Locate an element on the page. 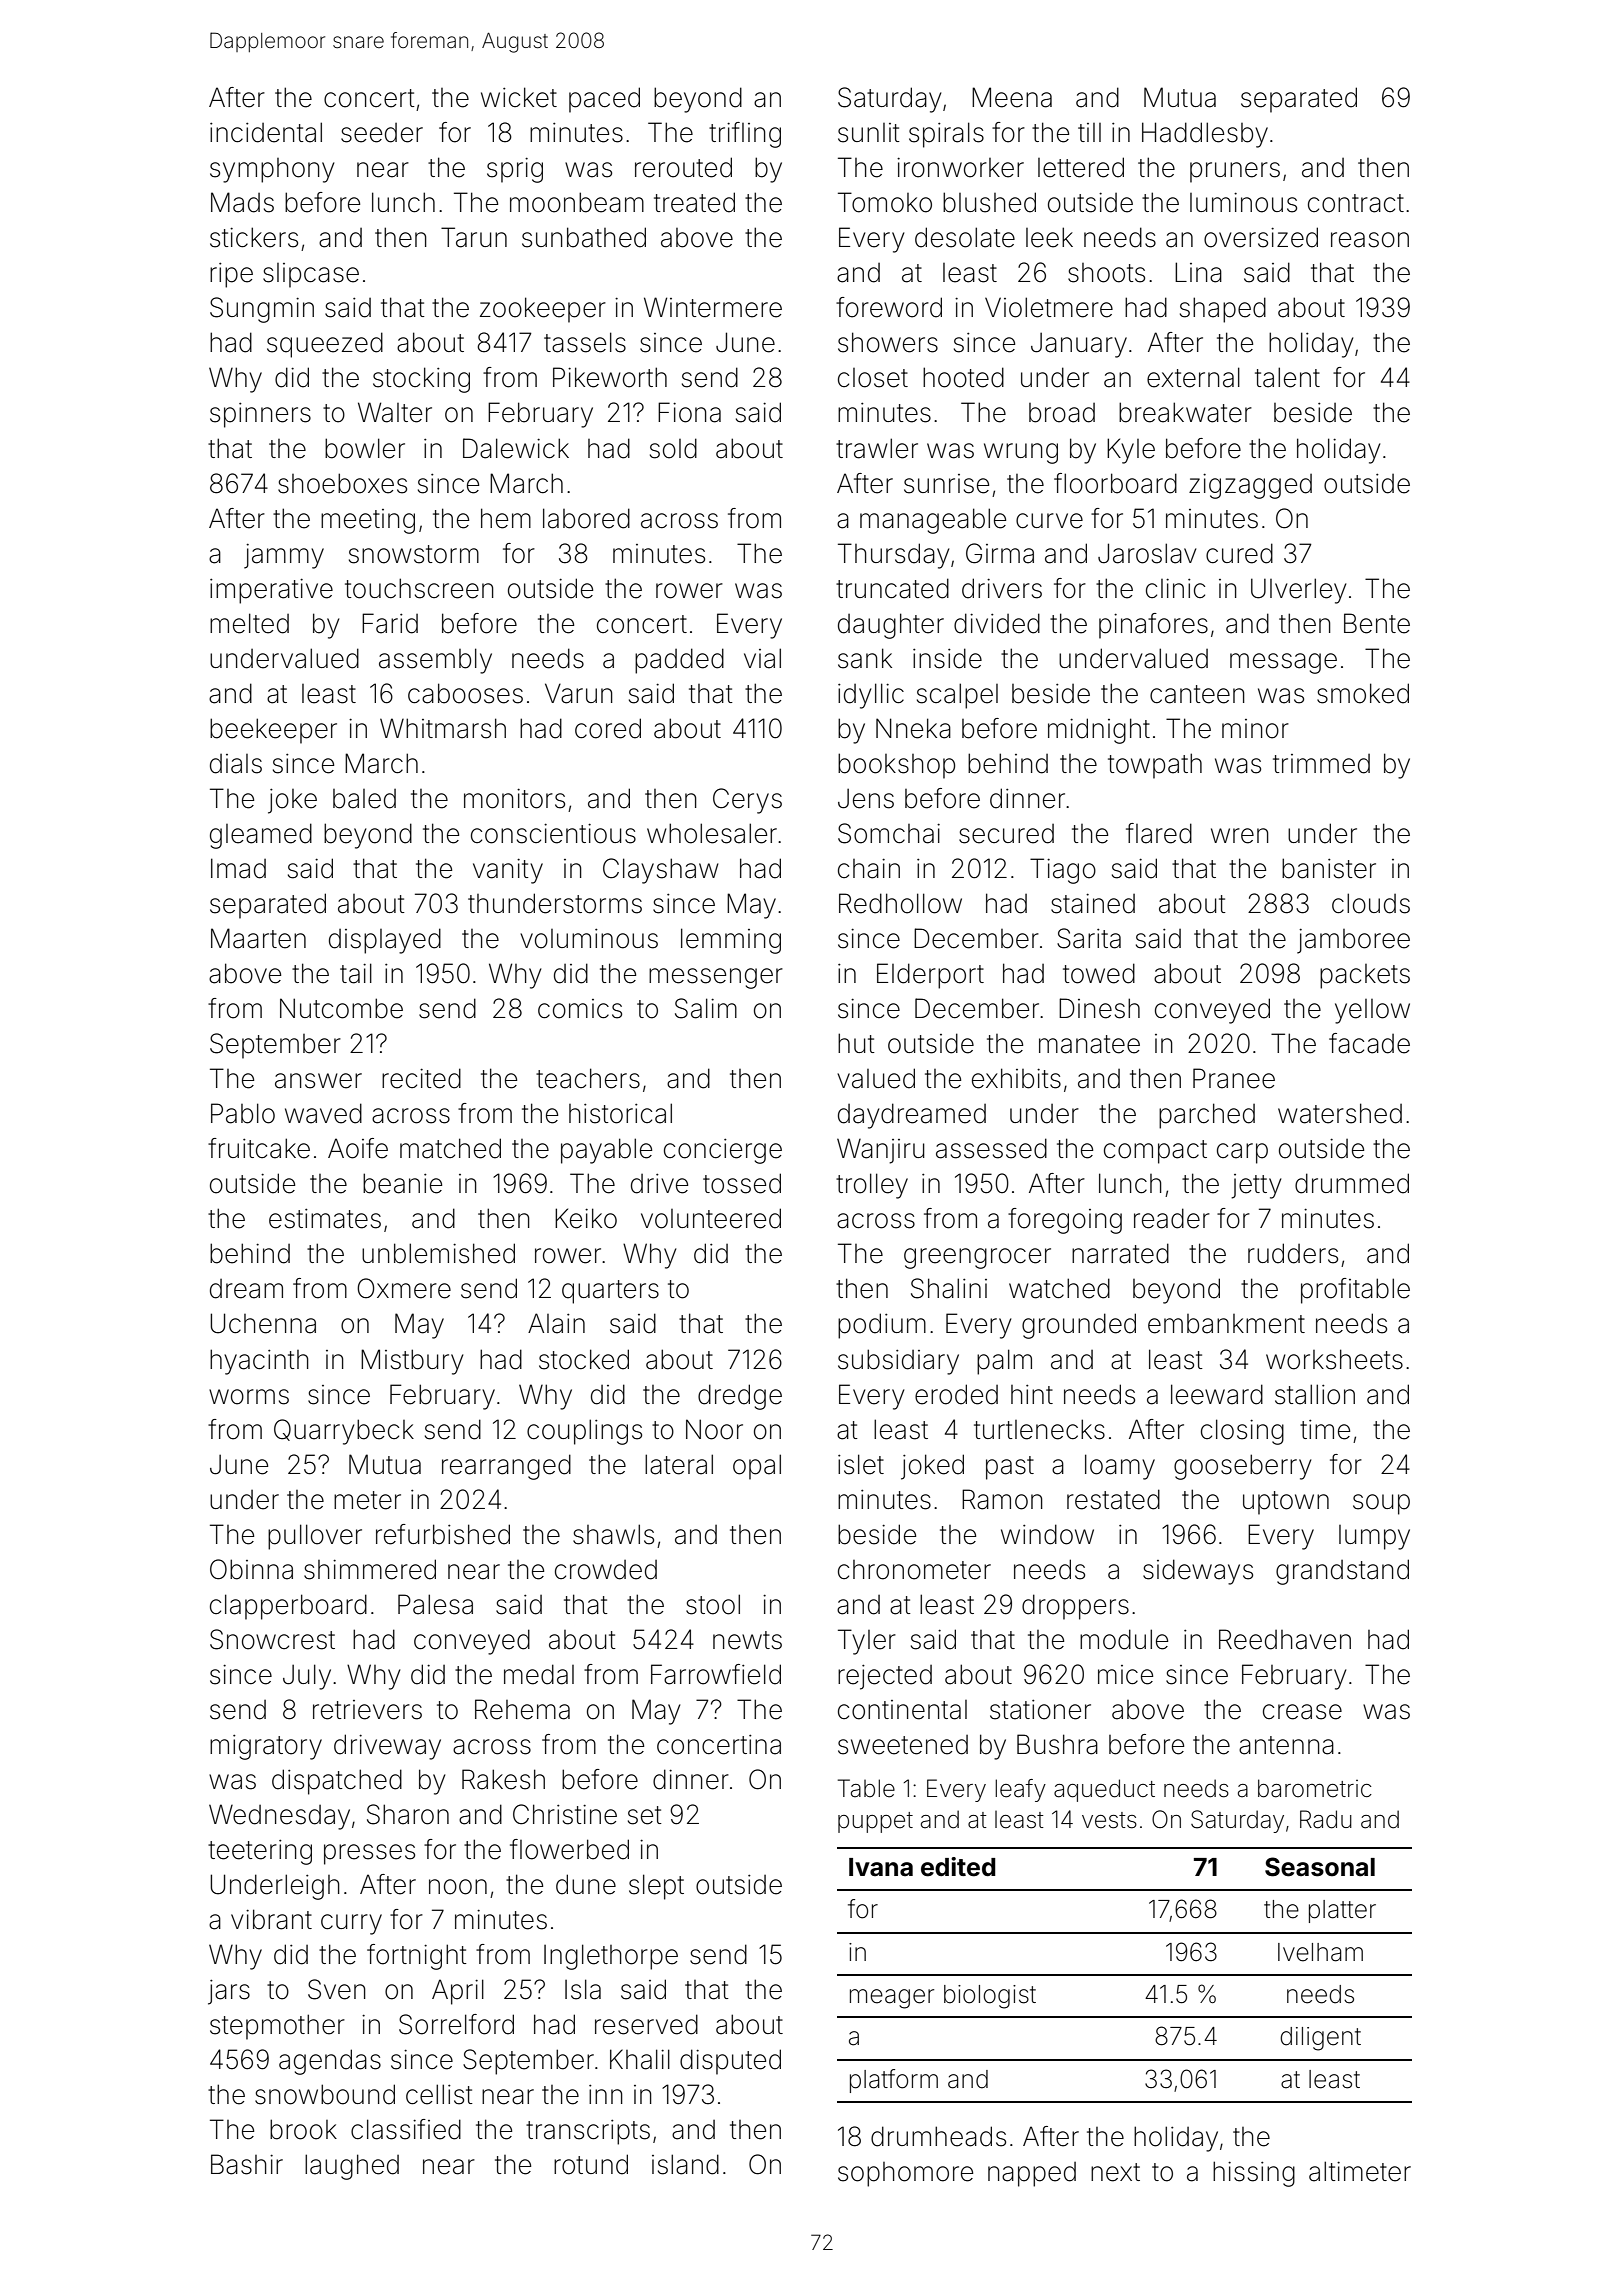 The width and height of the image is (1620, 2292). ripe is located at coordinates (231, 275).
